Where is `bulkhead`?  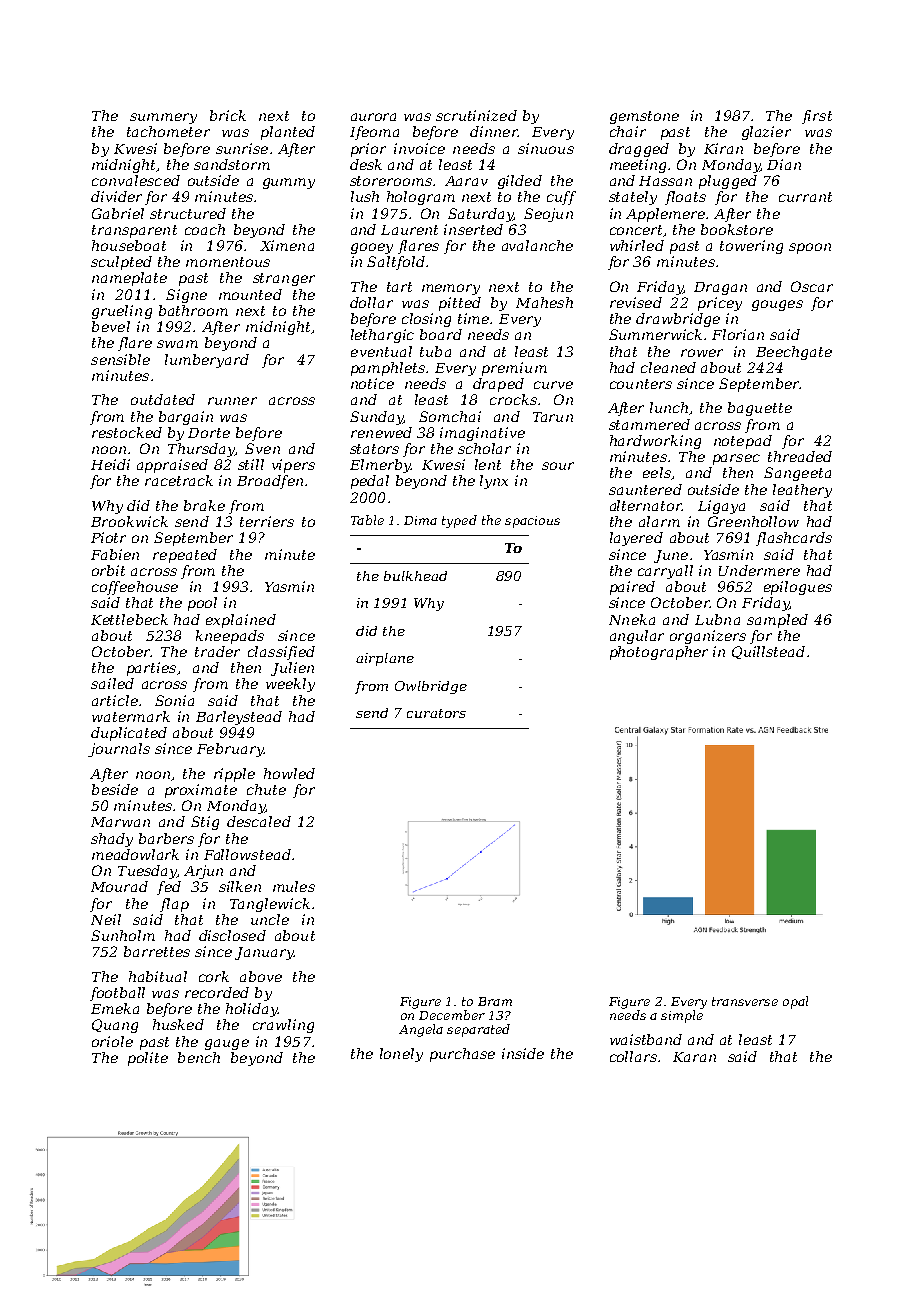
bulkhead is located at coordinates (415, 576).
